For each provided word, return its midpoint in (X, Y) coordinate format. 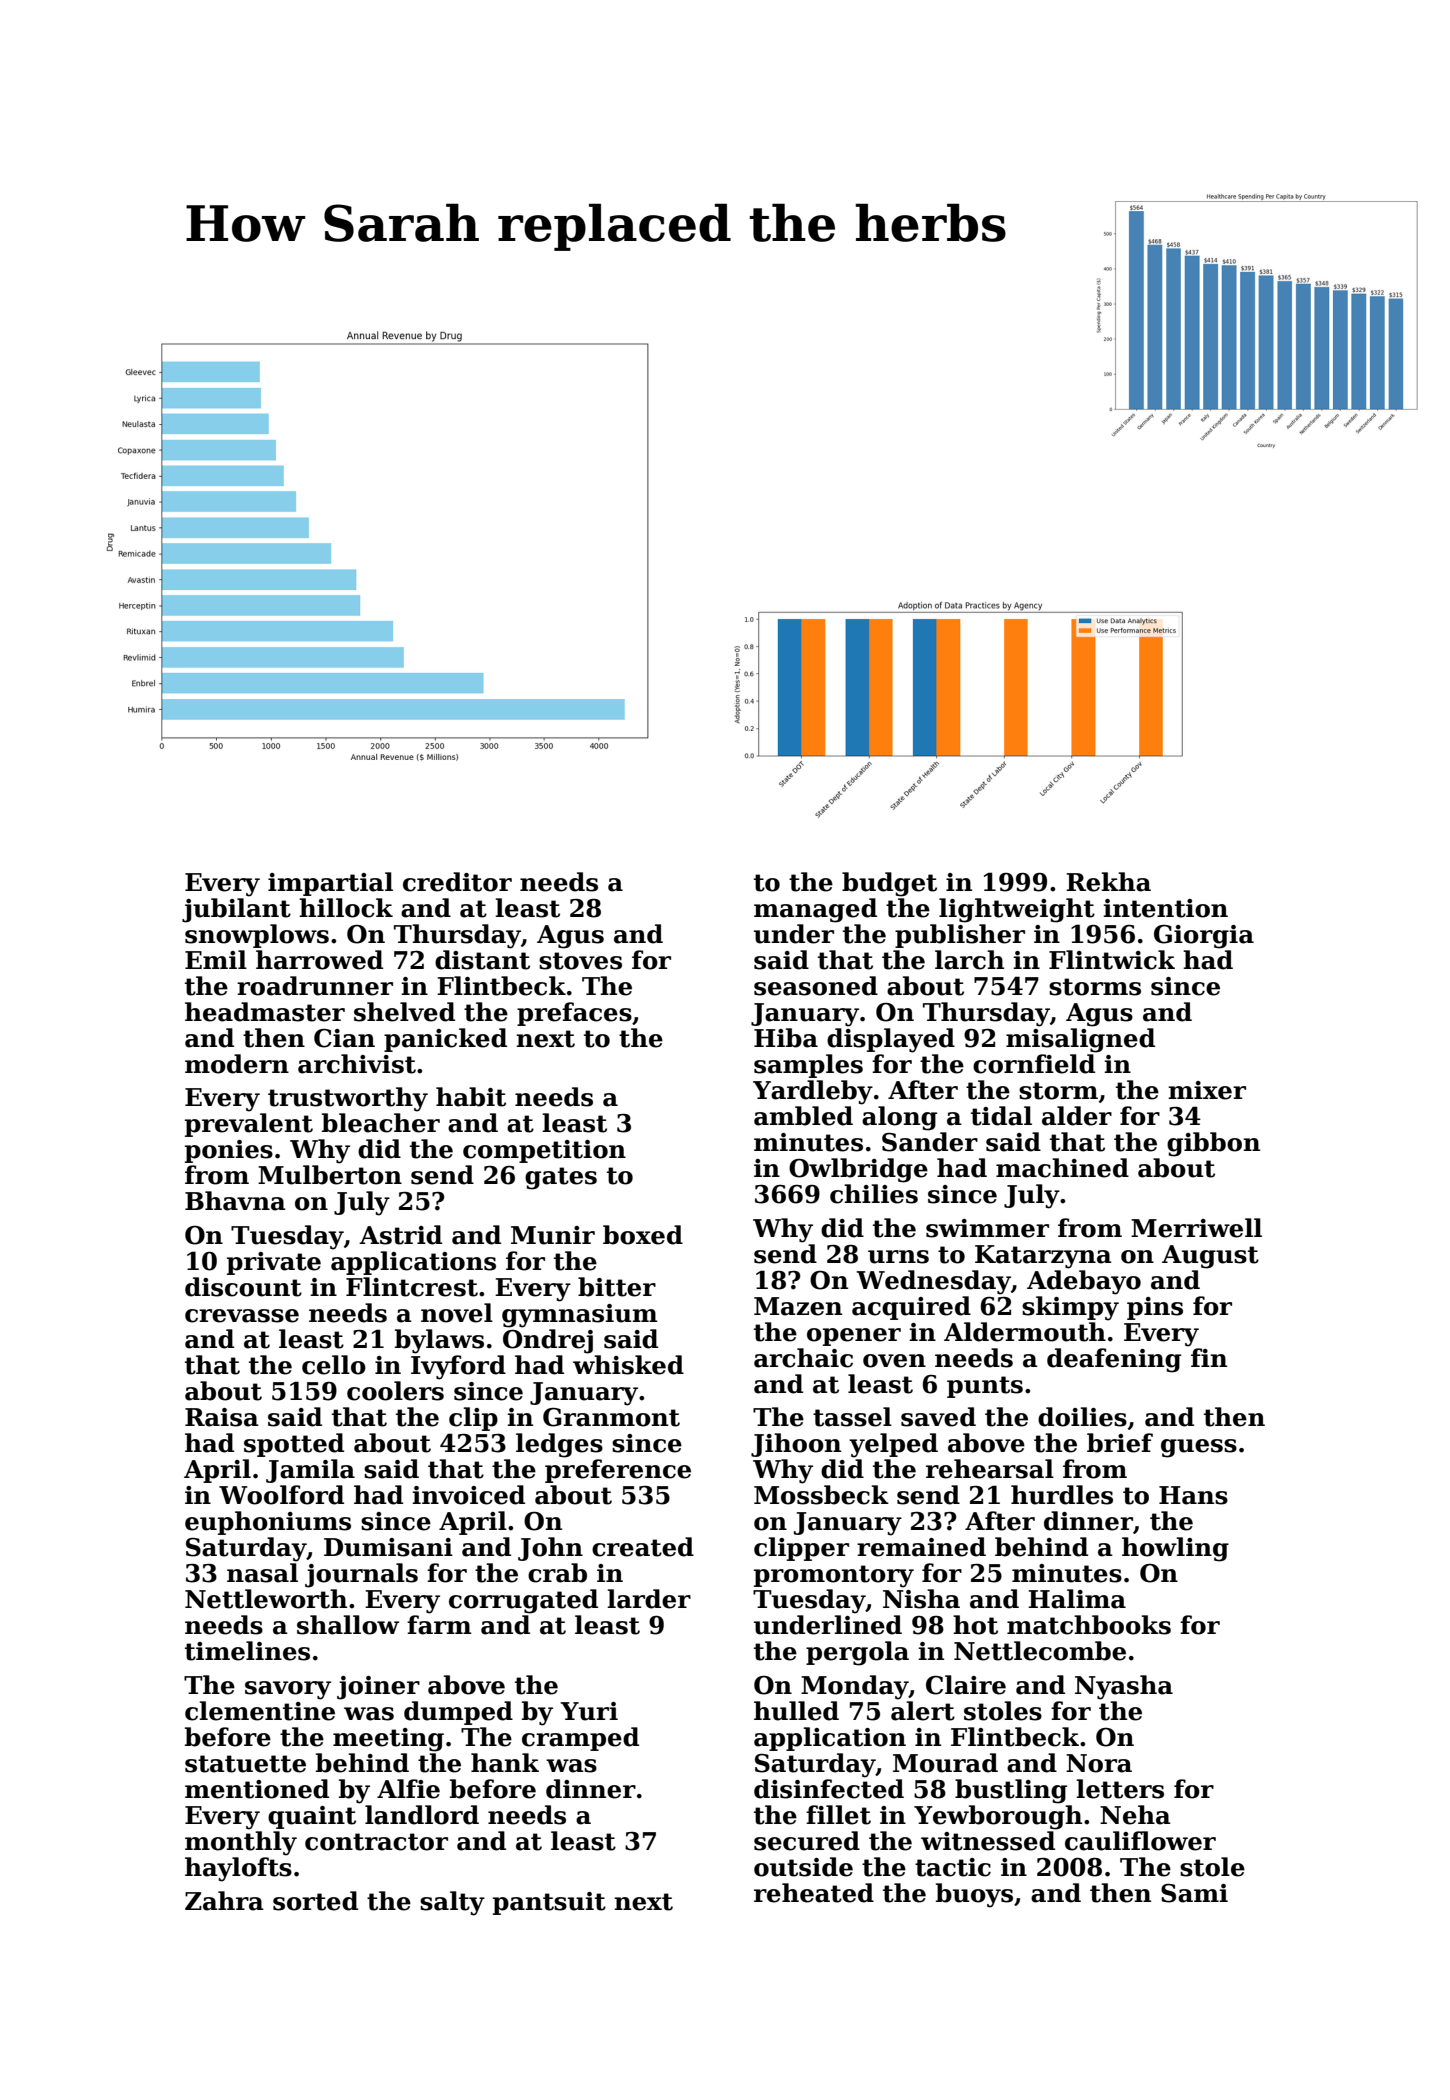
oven (894, 1361)
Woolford (281, 1495)
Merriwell (1196, 1228)
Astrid (400, 1235)
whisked (628, 1365)
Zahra (224, 1901)
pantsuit (549, 1903)
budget (889, 884)
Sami (1194, 1893)
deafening (1114, 1360)
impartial (330, 884)
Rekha (1108, 882)
